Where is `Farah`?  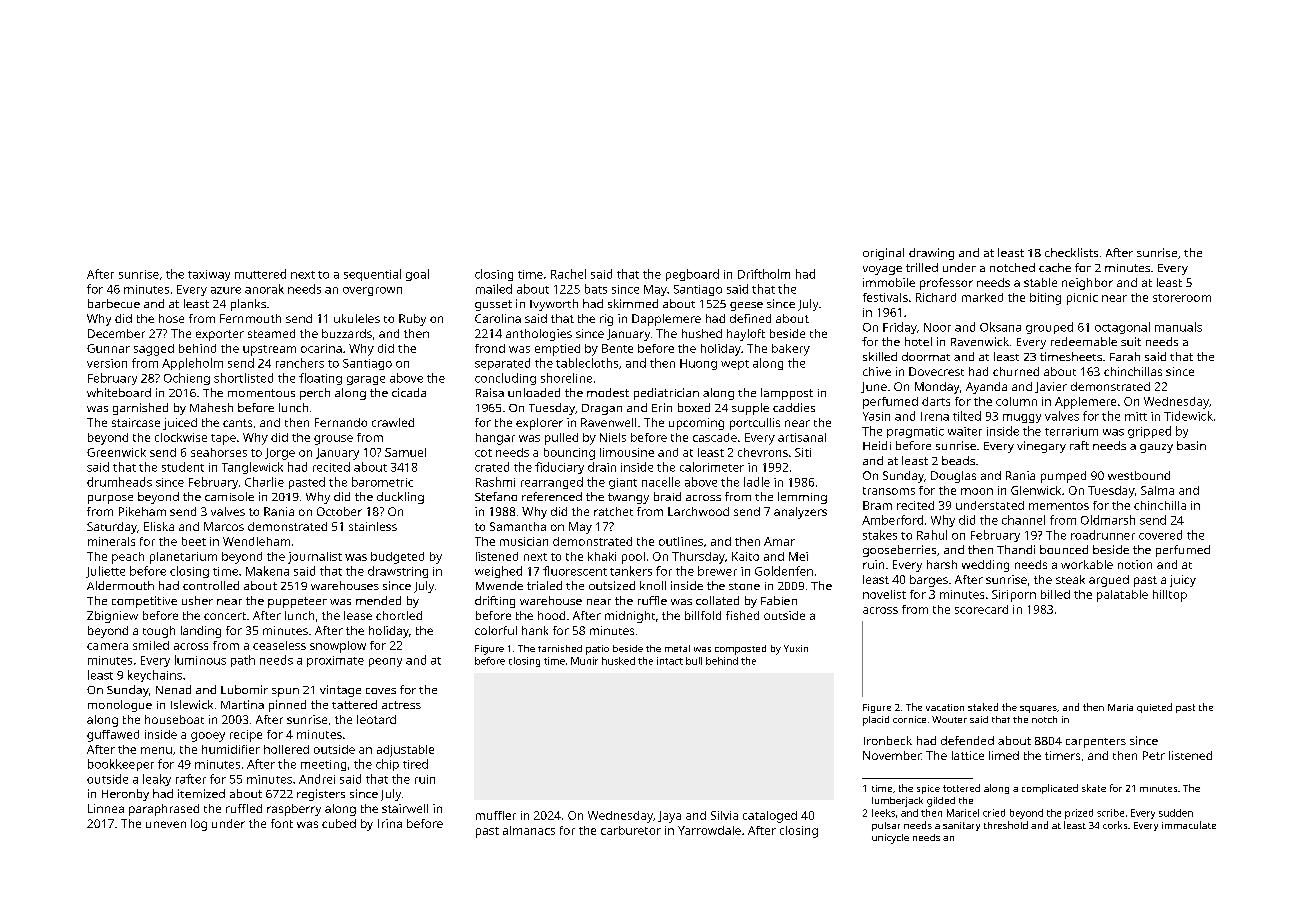 Farah is located at coordinates (1125, 356).
